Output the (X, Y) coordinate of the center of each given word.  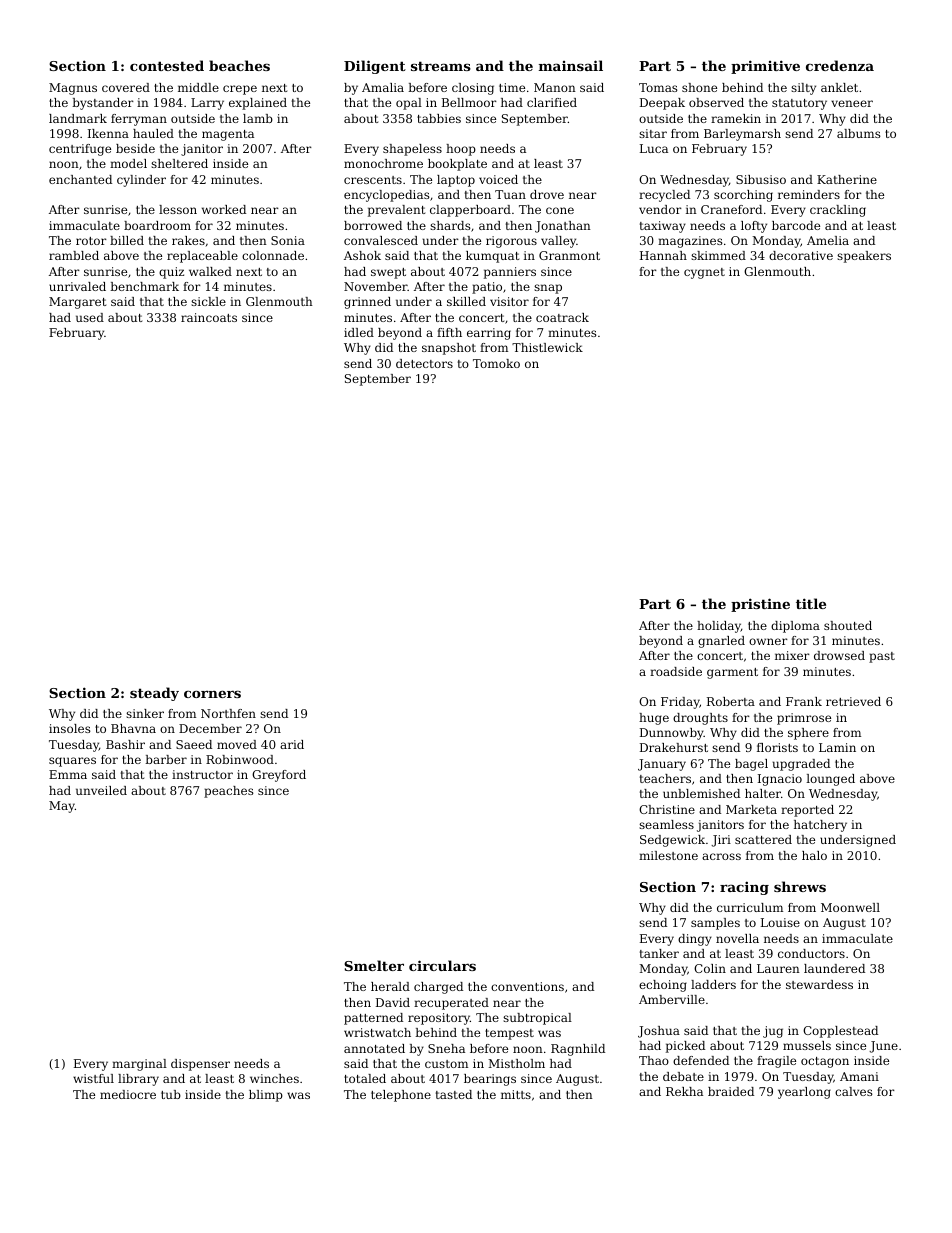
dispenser (200, 1065)
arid (292, 744)
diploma (795, 627)
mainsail (571, 65)
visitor (509, 301)
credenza (840, 65)
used (90, 317)
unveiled (101, 790)
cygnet (704, 273)
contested (167, 65)
